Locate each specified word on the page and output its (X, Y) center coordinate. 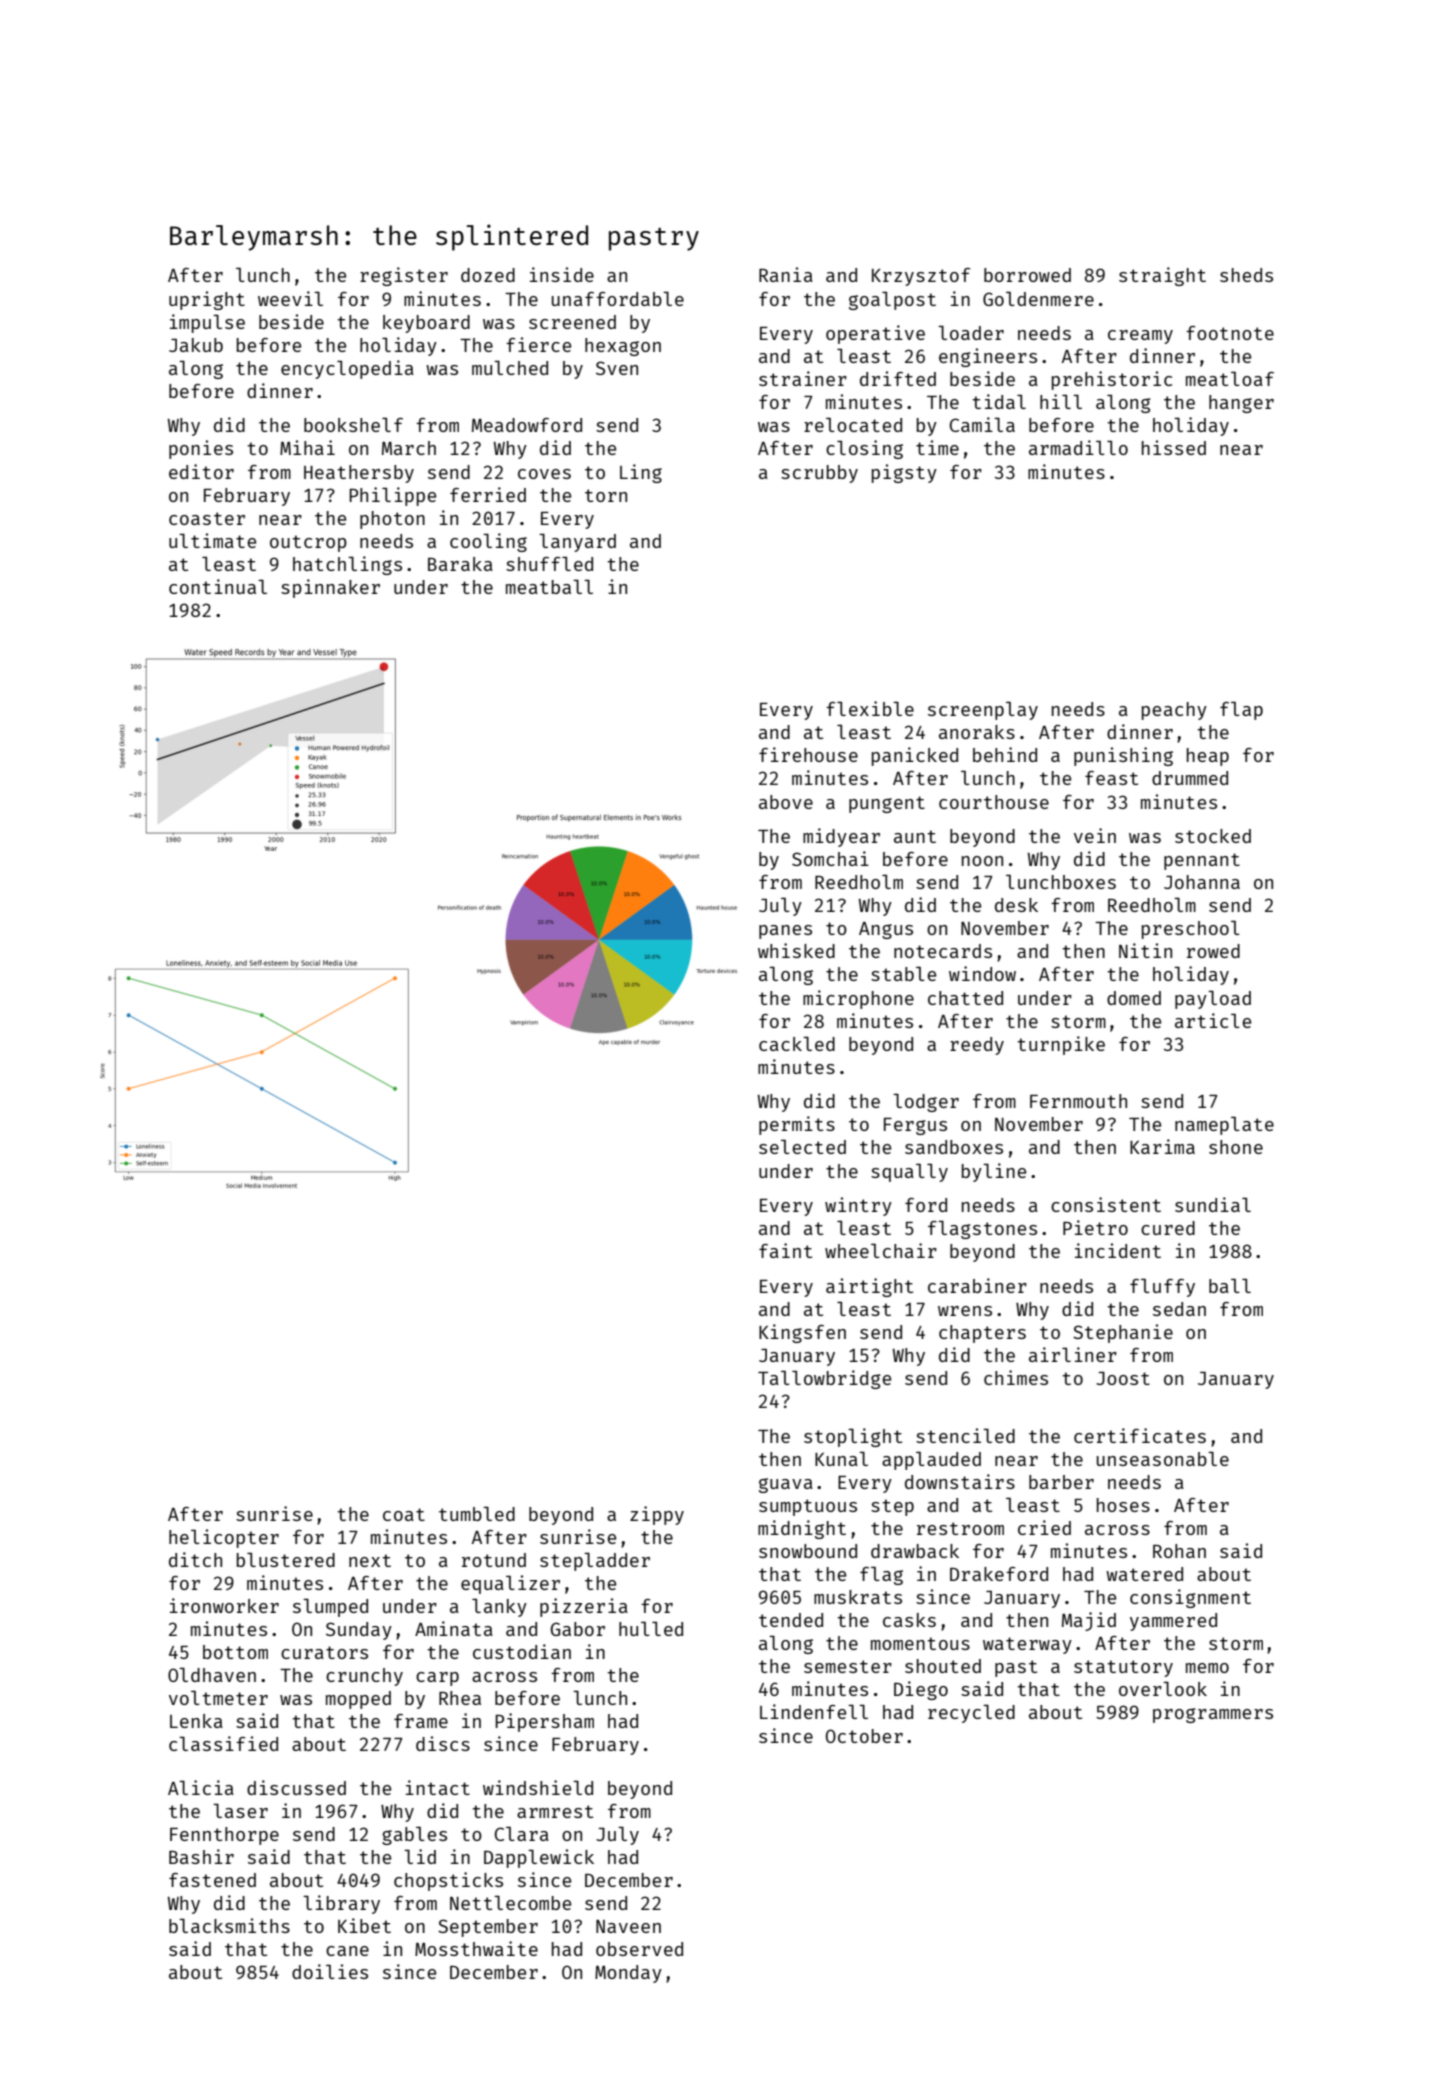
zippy (657, 1515)
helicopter (224, 1538)
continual (218, 586)
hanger (1241, 404)
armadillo (1078, 447)
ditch (195, 1559)
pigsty (904, 473)
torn (606, 495)
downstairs (960, 1481)
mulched (510, 368)
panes (785, 932)
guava (786, 1485)
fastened (212, 1880)
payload (1213, 1000)
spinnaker (330, 588)
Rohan (1179, 1551)
